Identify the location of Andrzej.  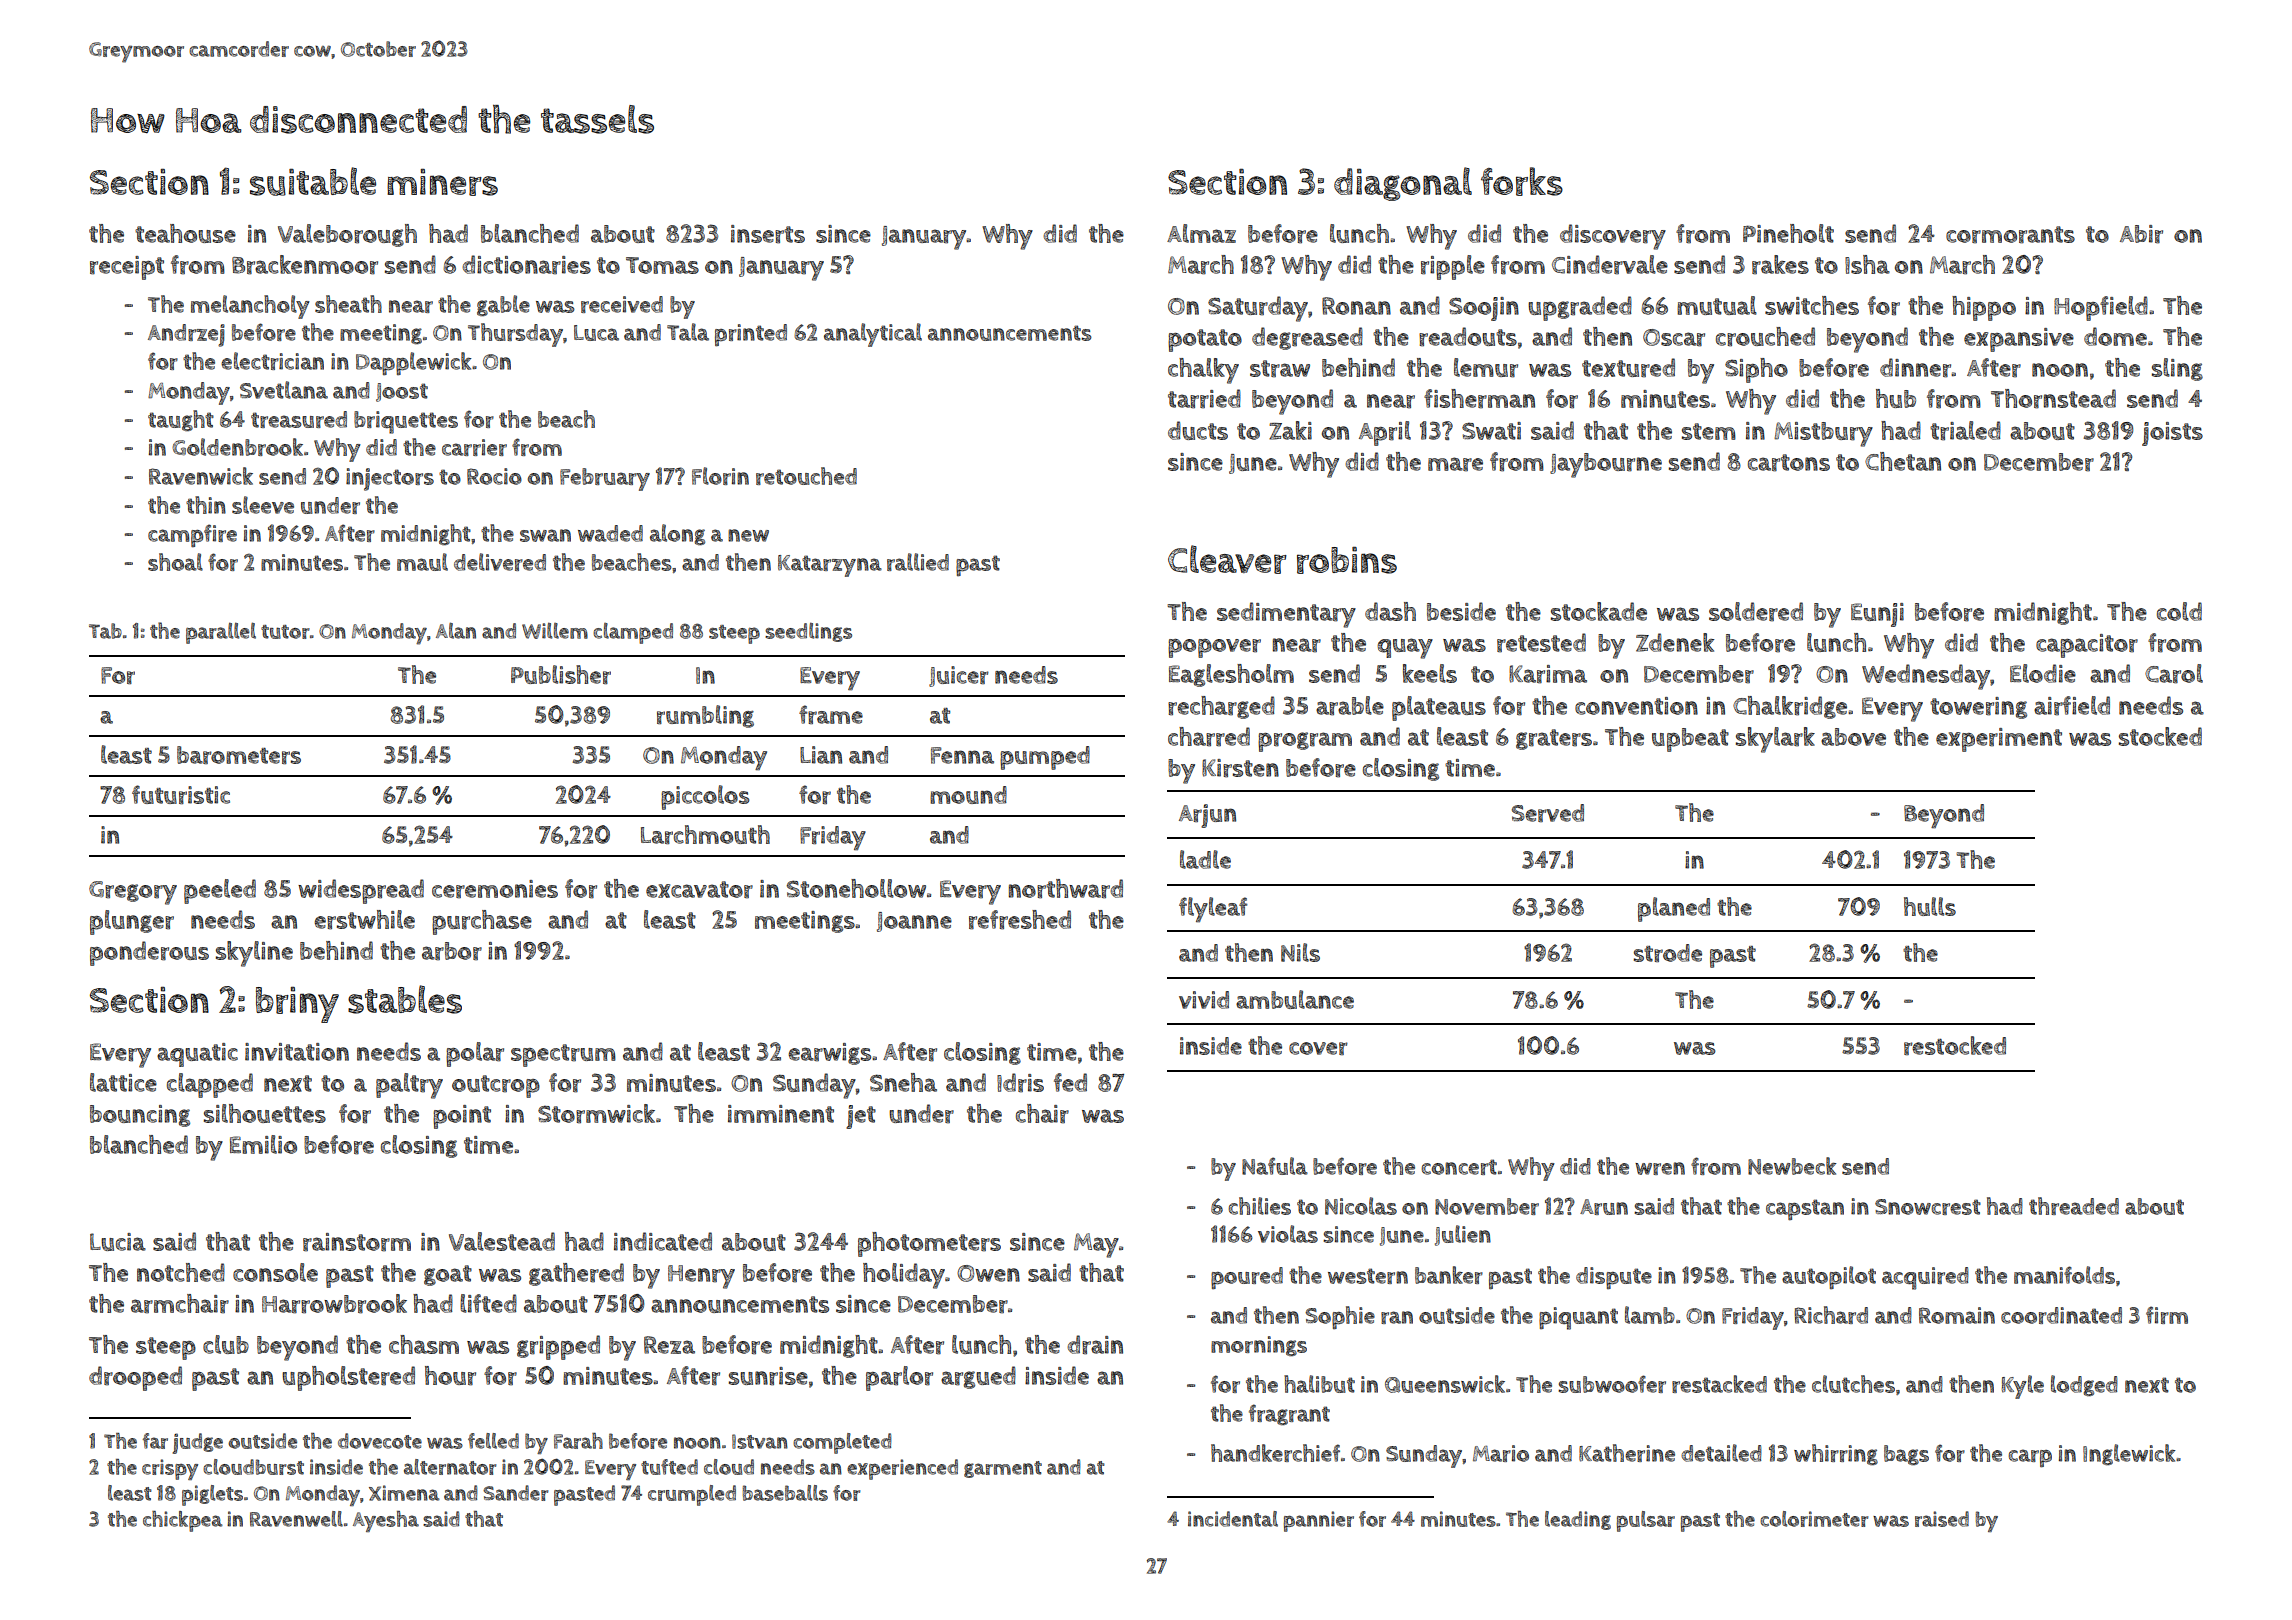
(186, 335).
